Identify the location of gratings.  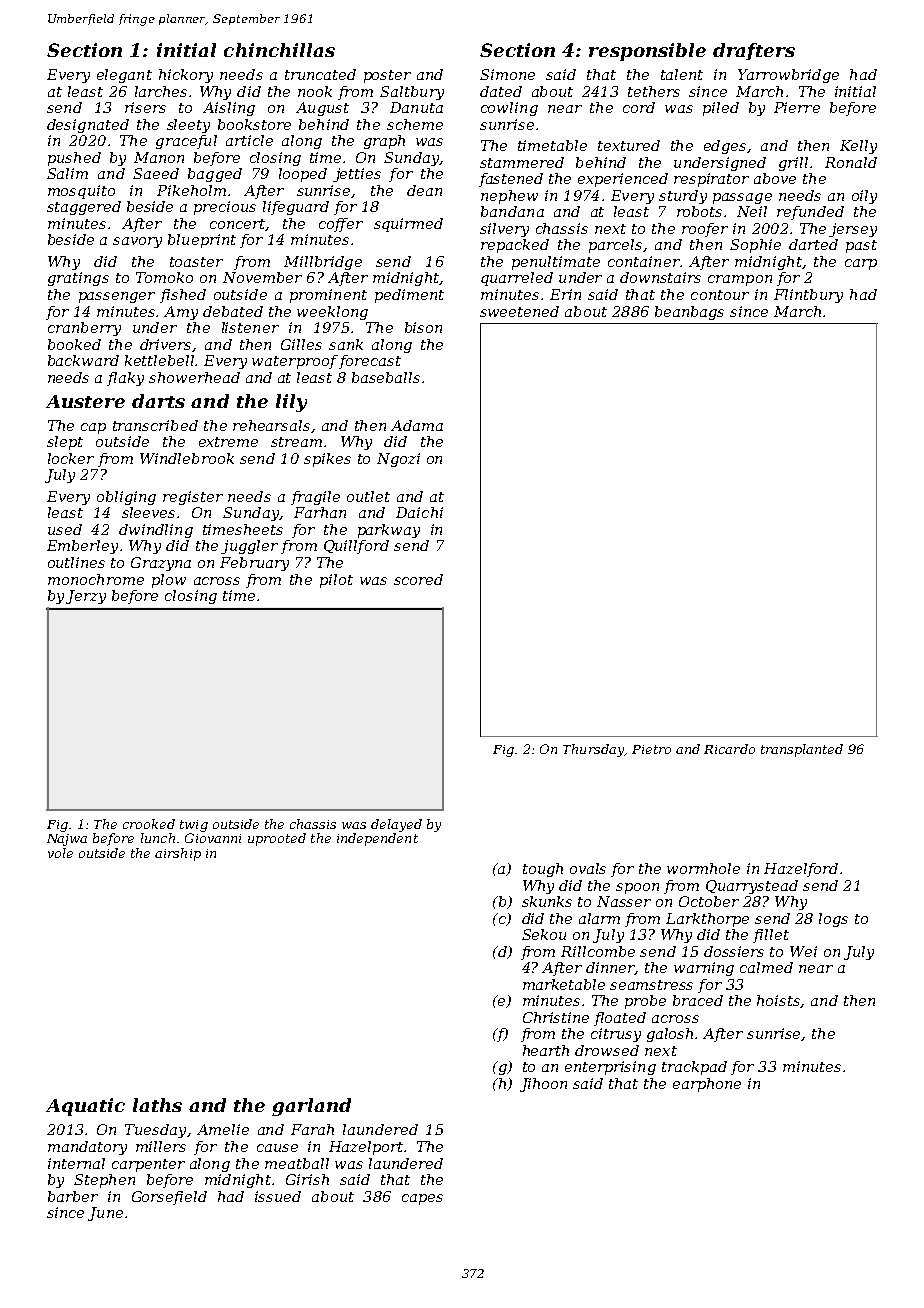
(78, 279).
